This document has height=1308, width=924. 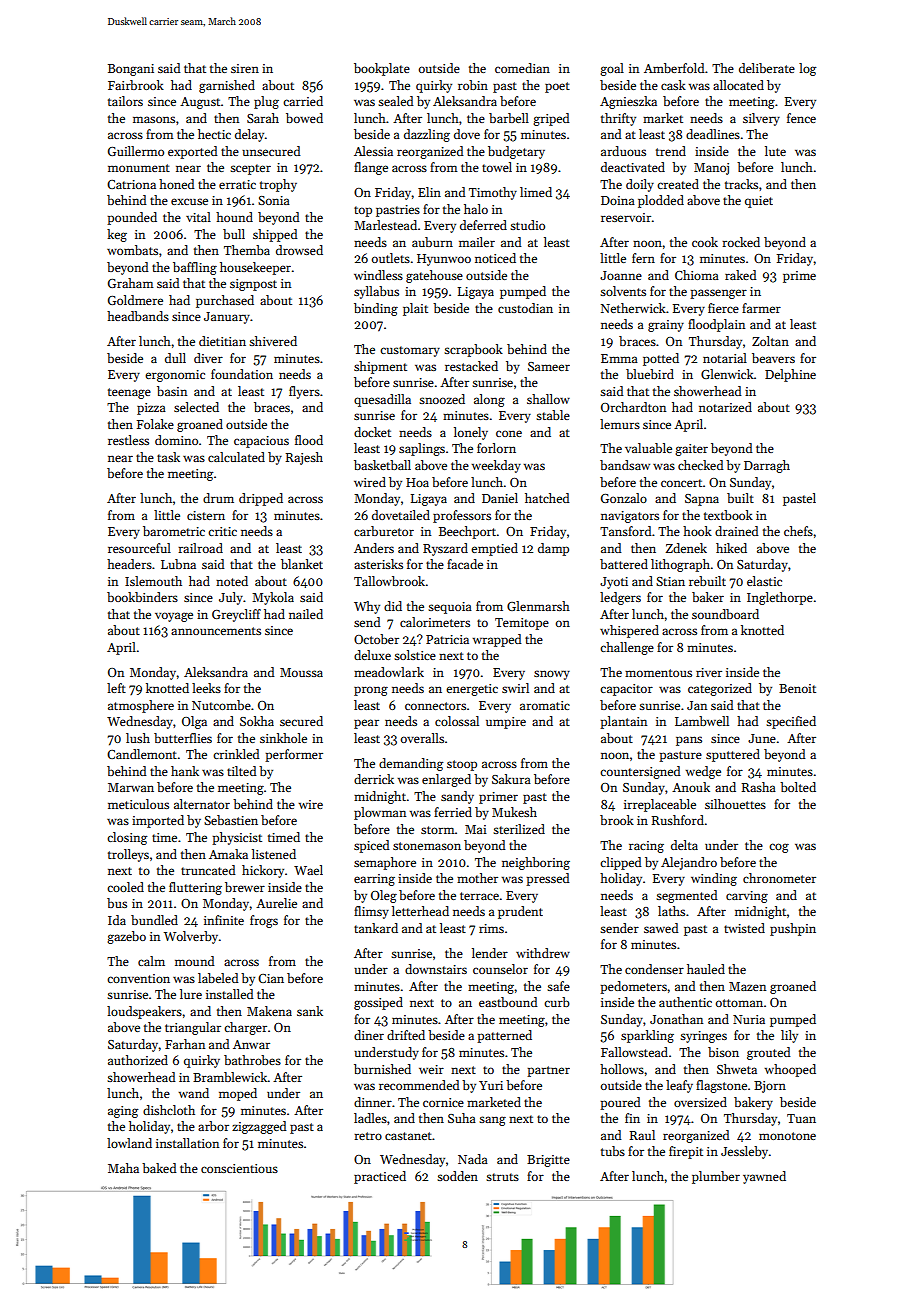 What do you see at coordinates (266, 102) in the document?
I see `plug` at bounding box center [266, 102].
